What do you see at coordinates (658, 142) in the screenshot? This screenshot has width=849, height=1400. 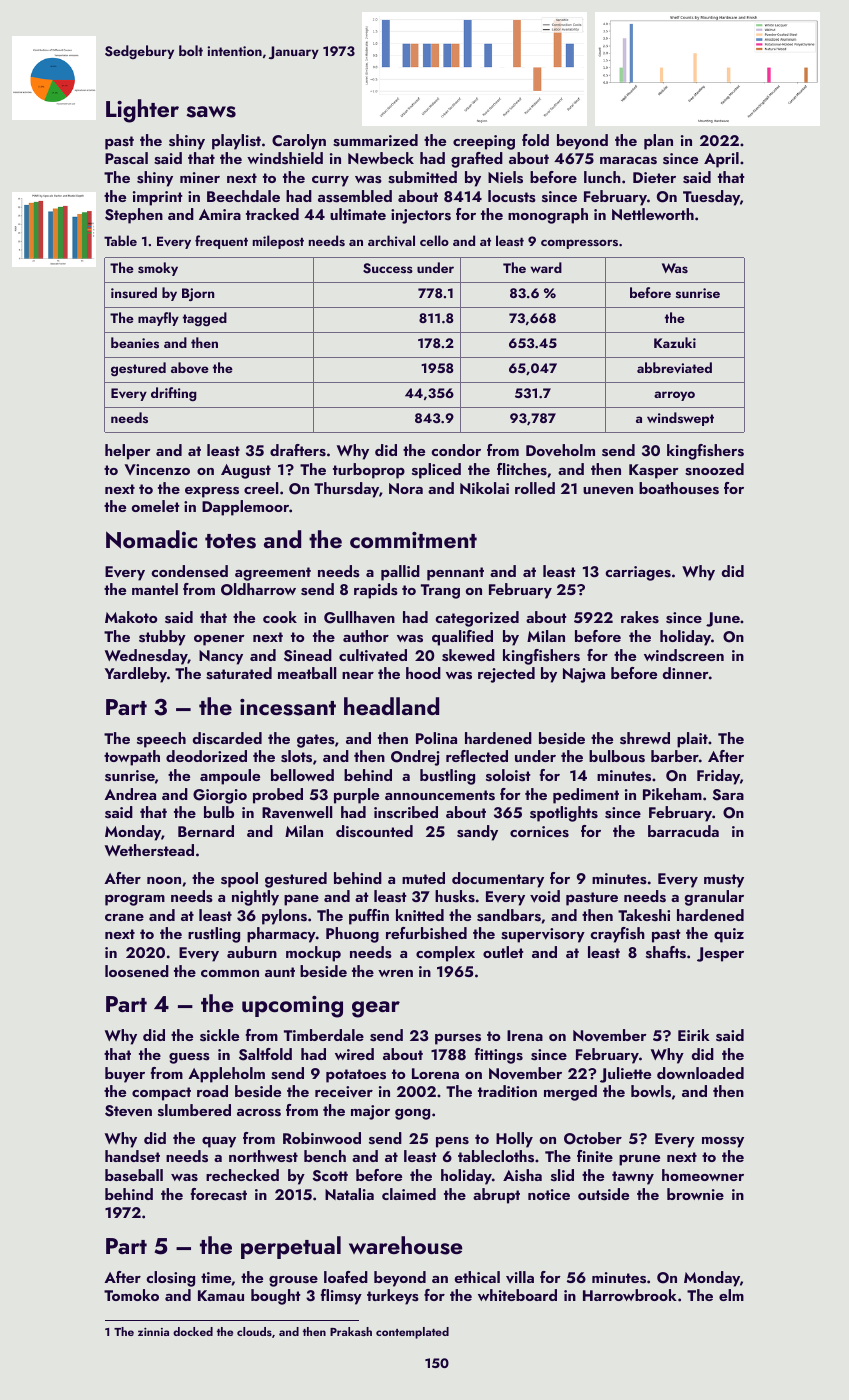 I see `plan` at bounding box center [658, 142].
